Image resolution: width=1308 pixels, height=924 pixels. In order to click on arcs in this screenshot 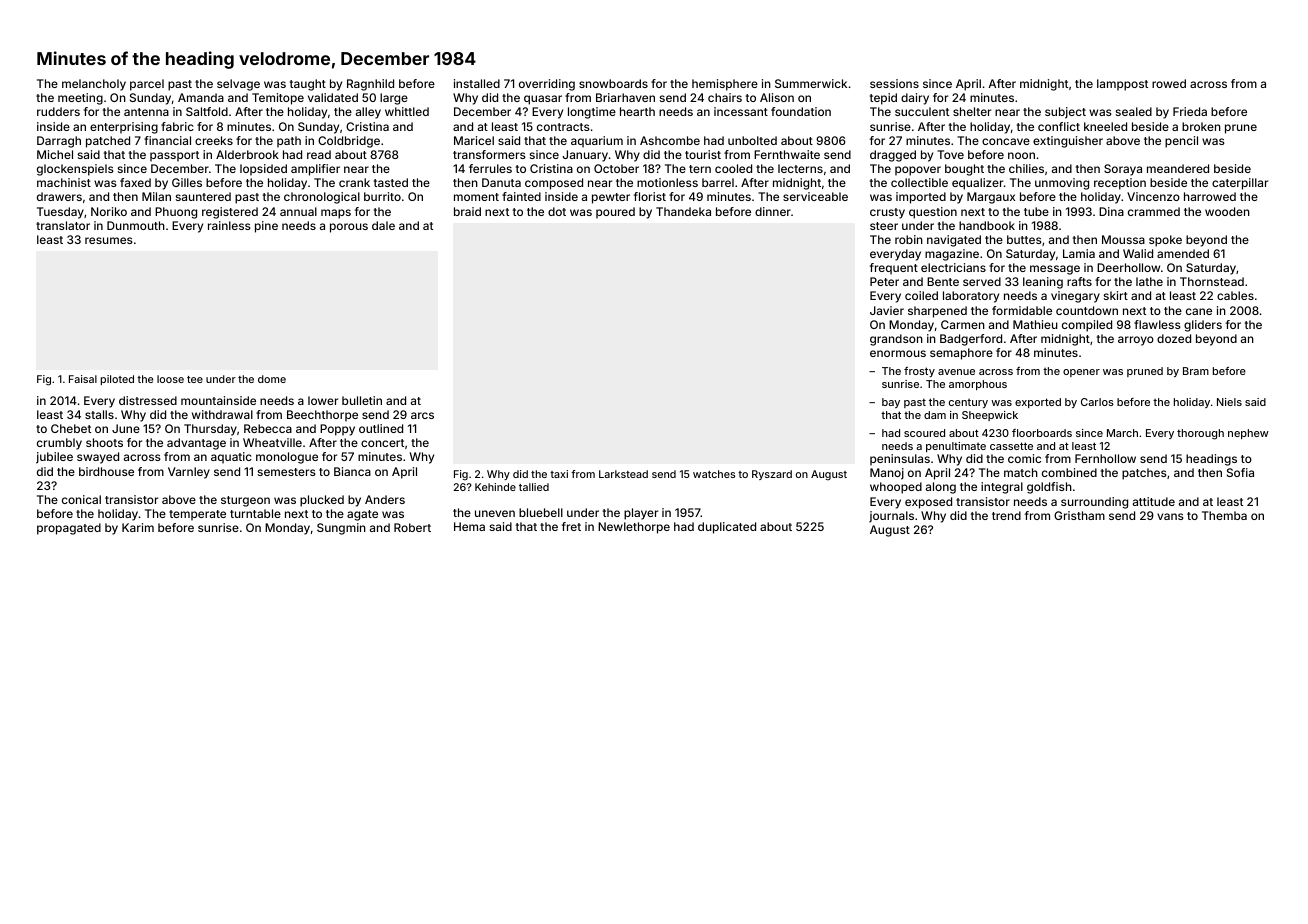, I will do `click(422, 415)`.
